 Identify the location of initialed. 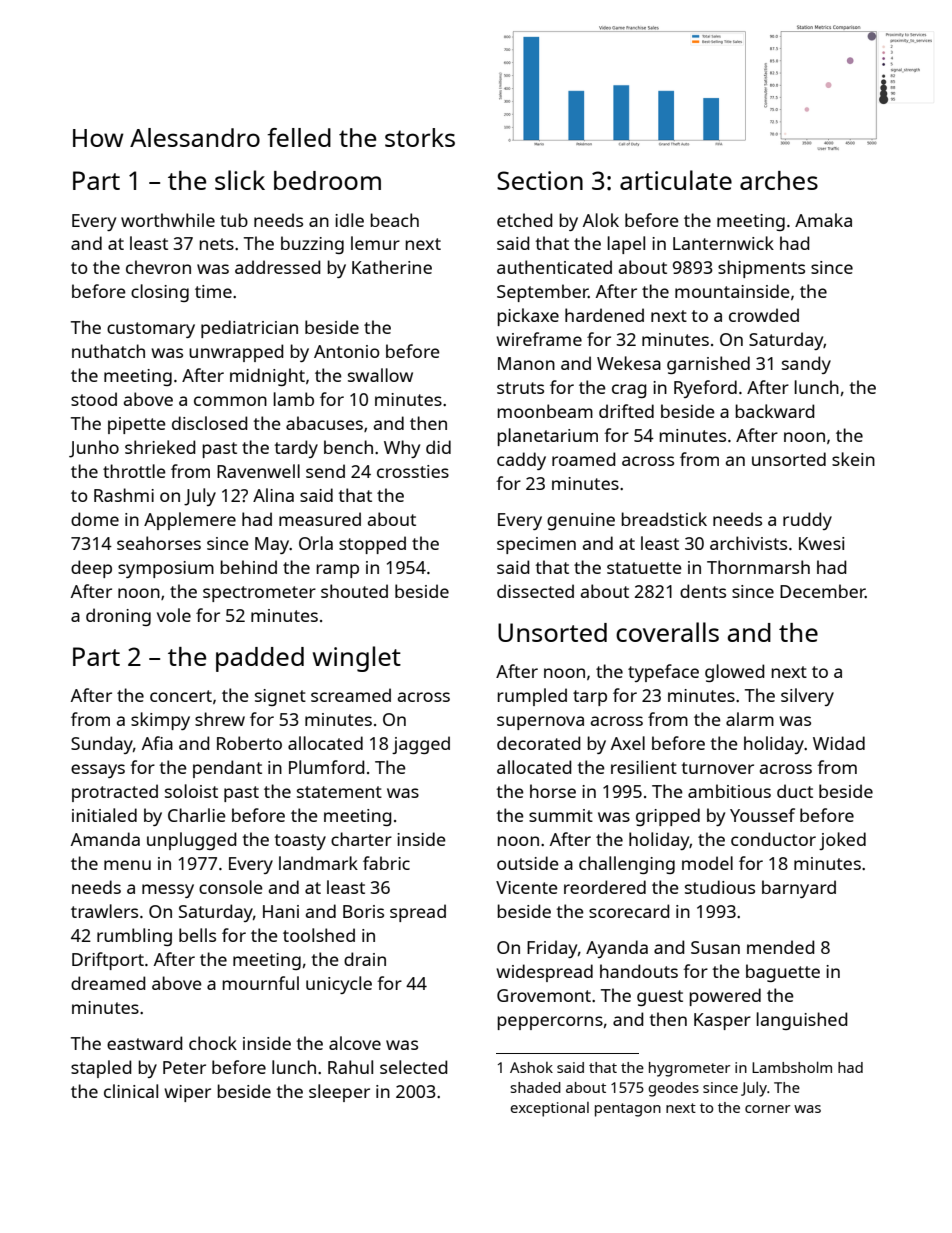
(104, 815).
